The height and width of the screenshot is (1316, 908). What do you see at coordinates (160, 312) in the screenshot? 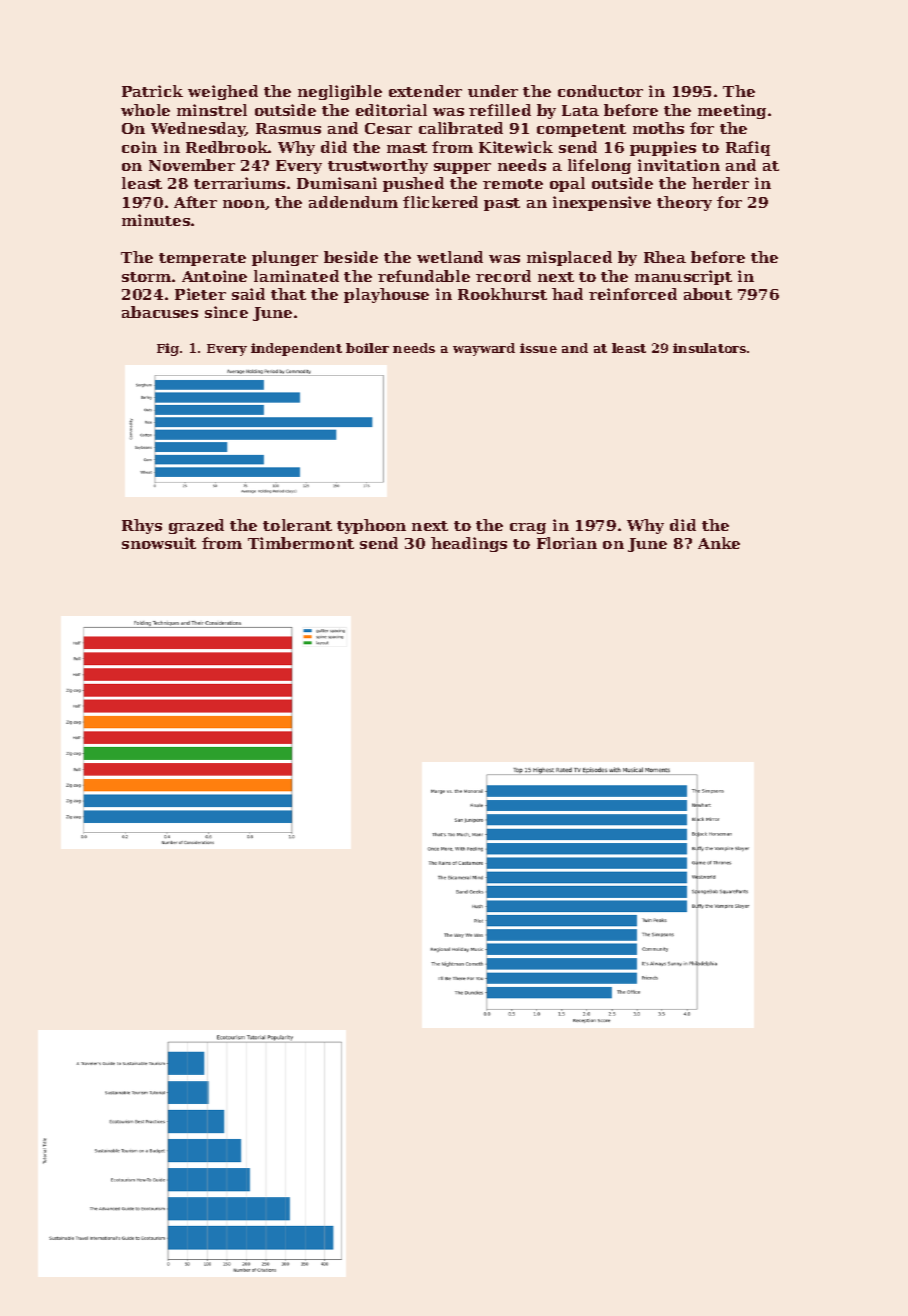
I see `abacuses` at bounding box center [160, 312].
